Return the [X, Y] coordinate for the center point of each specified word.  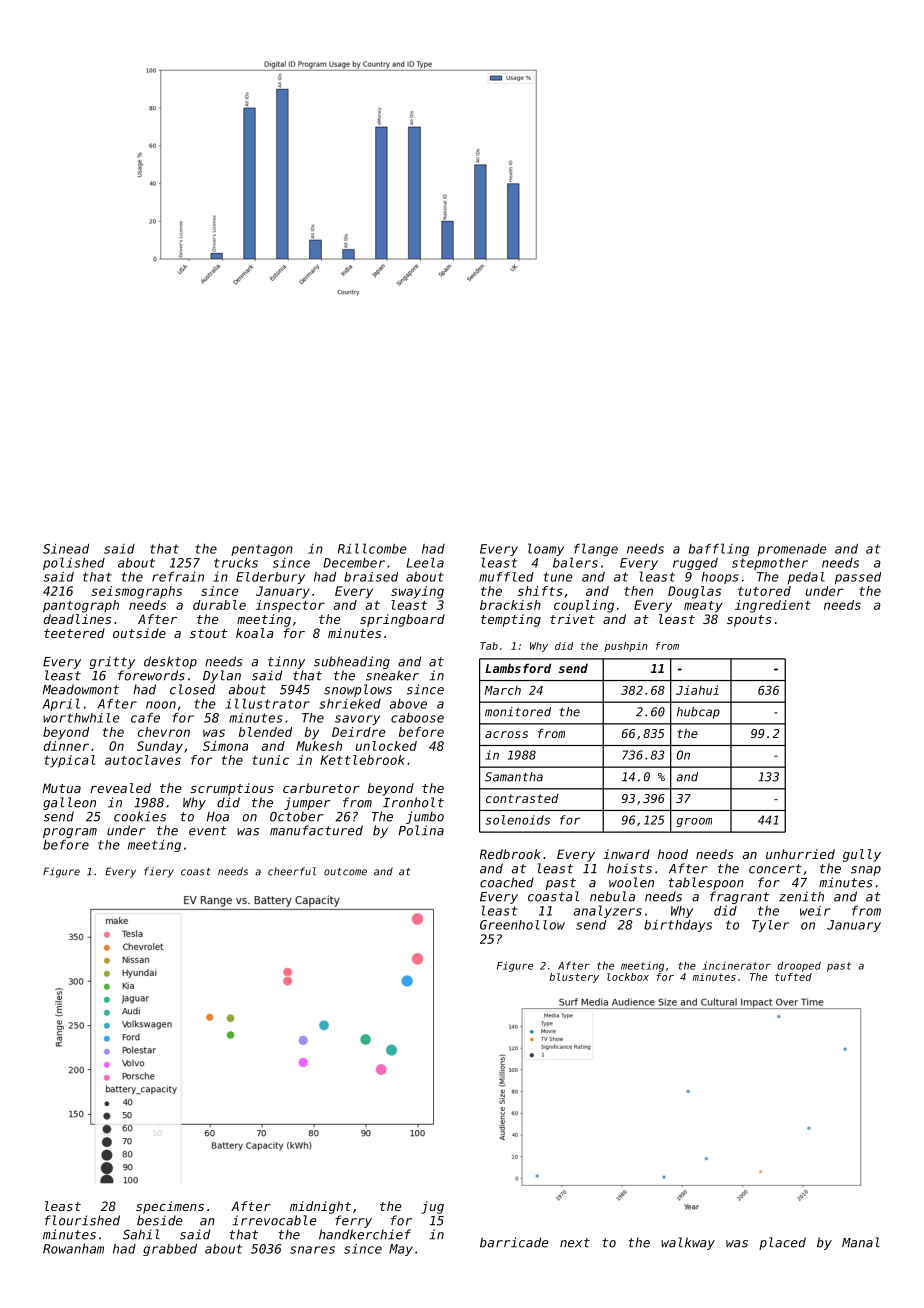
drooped [799, 966]
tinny [286, 662]
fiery [159, 872]
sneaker [392, 675]
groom [694, 822]
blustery [574, 978]
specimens [170, 1207]
